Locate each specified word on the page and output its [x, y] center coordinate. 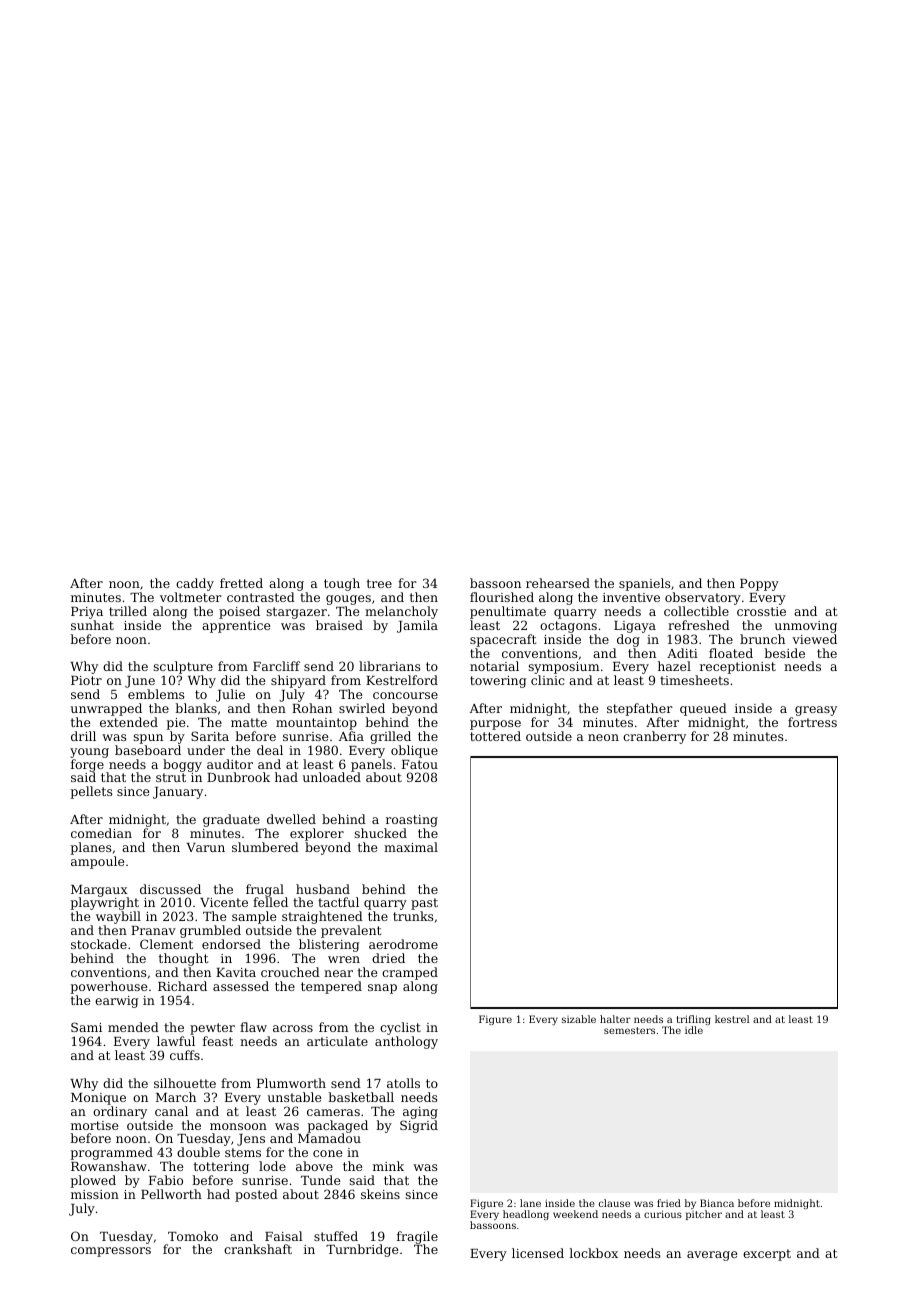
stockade [99, 944]
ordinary [120, 1112]
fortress [812, 722]
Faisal [284, 1236]
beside [784, 653]
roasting [412, 821]
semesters [629, 1030]
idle [694, 1030]
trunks [413, 916]
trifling [694, 1020]
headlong [526, 1215]
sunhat [92, 625]
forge [87, 766]
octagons [568, 627]
